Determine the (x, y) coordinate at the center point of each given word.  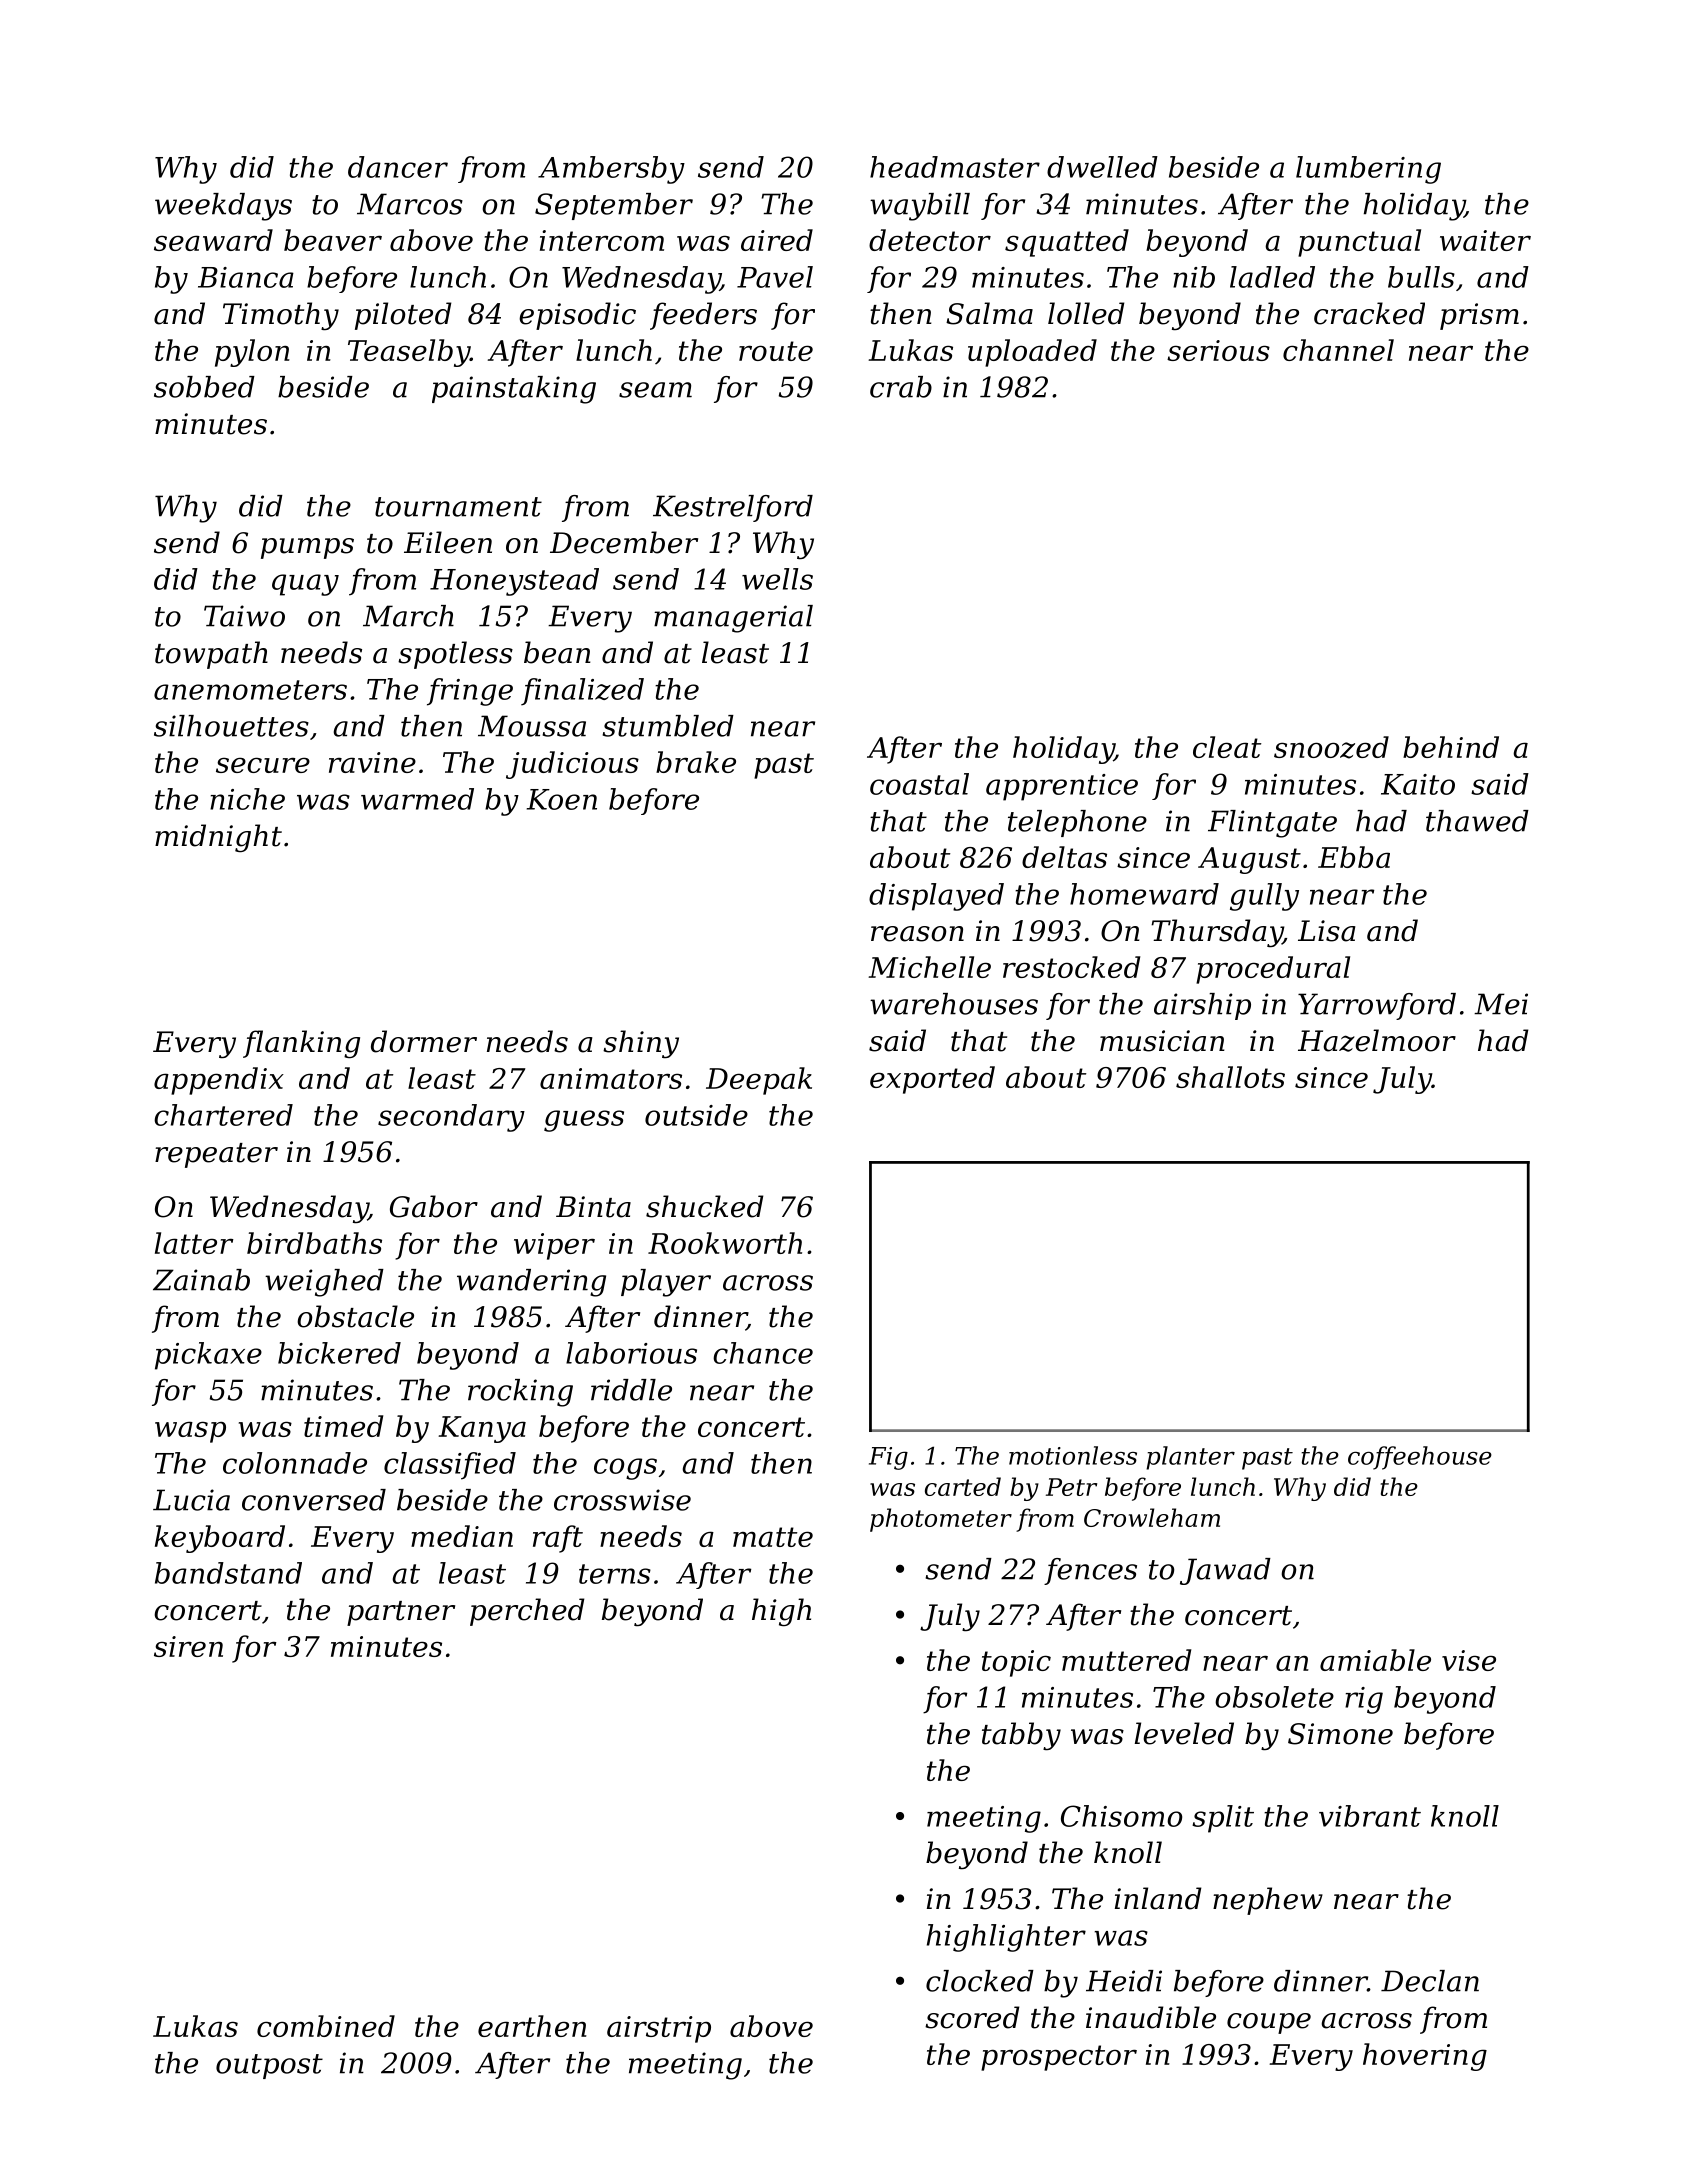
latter (194, 1243)
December (624, 542)
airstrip (659, 2029)
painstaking (514, 390)
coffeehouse (1420, 1458)
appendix (219, 1081)
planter (1190, 1458)
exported (932, 1080)
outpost (269, 2066)
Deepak (759, 1081)
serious (1218, 350)
